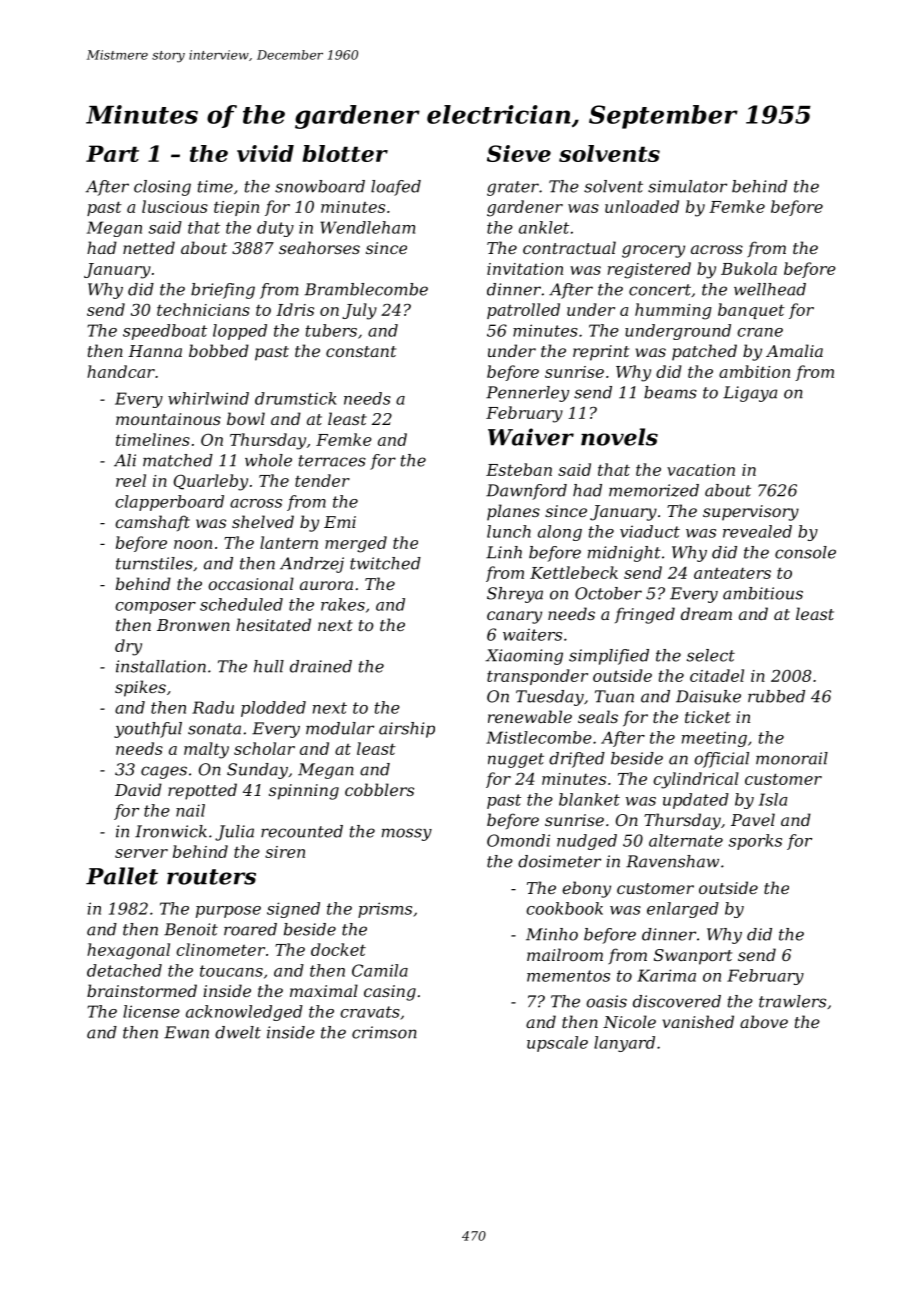  I want to click on scholar, so click(264, 748).
